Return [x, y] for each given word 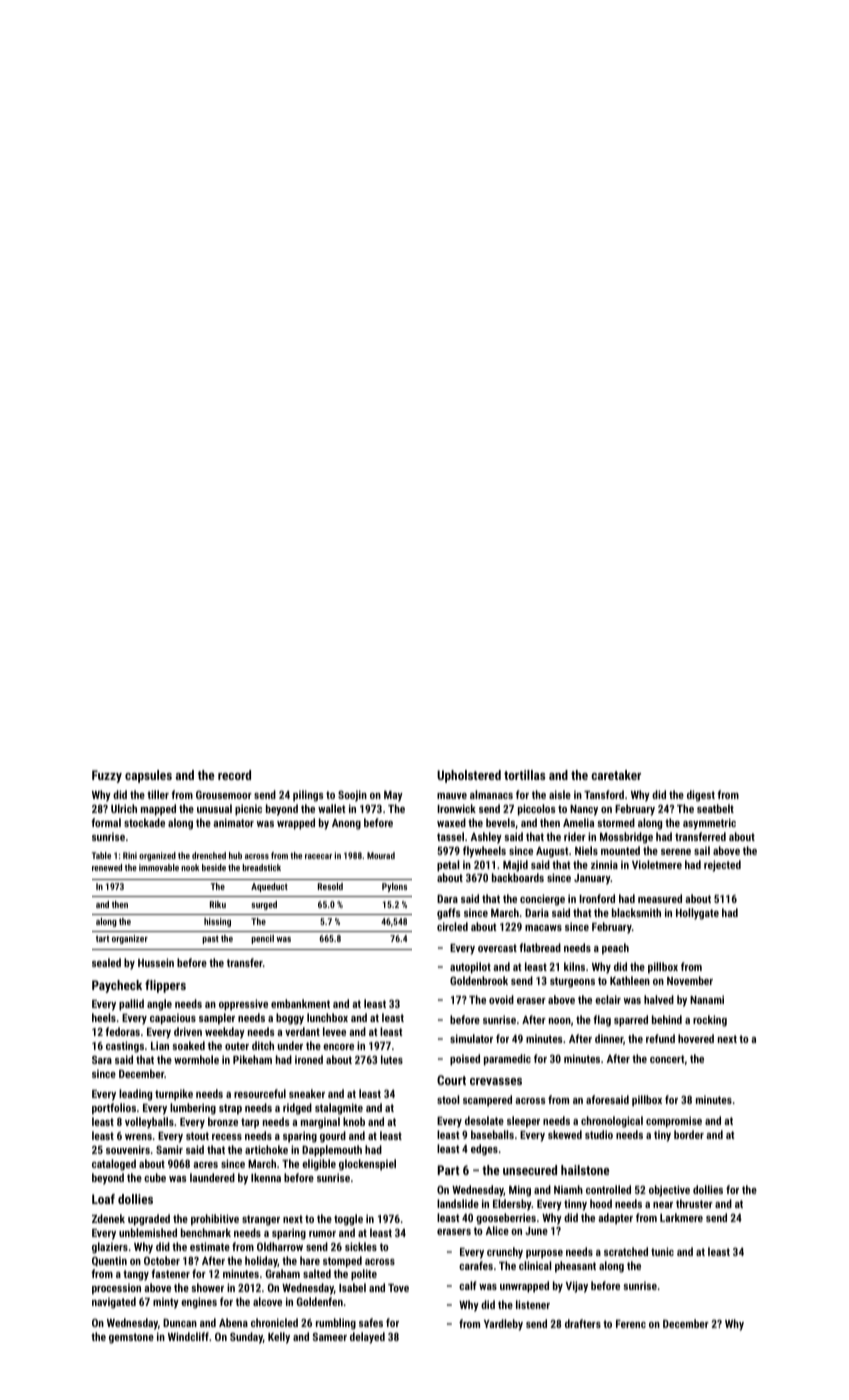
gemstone [131, 1338]
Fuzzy [107, 776]
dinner [609, 1038]
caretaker [616, 775]
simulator [471, 1038]
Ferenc [631, 1324]
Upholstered [469, 776]
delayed [367, 1338]
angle [159, 1005]
